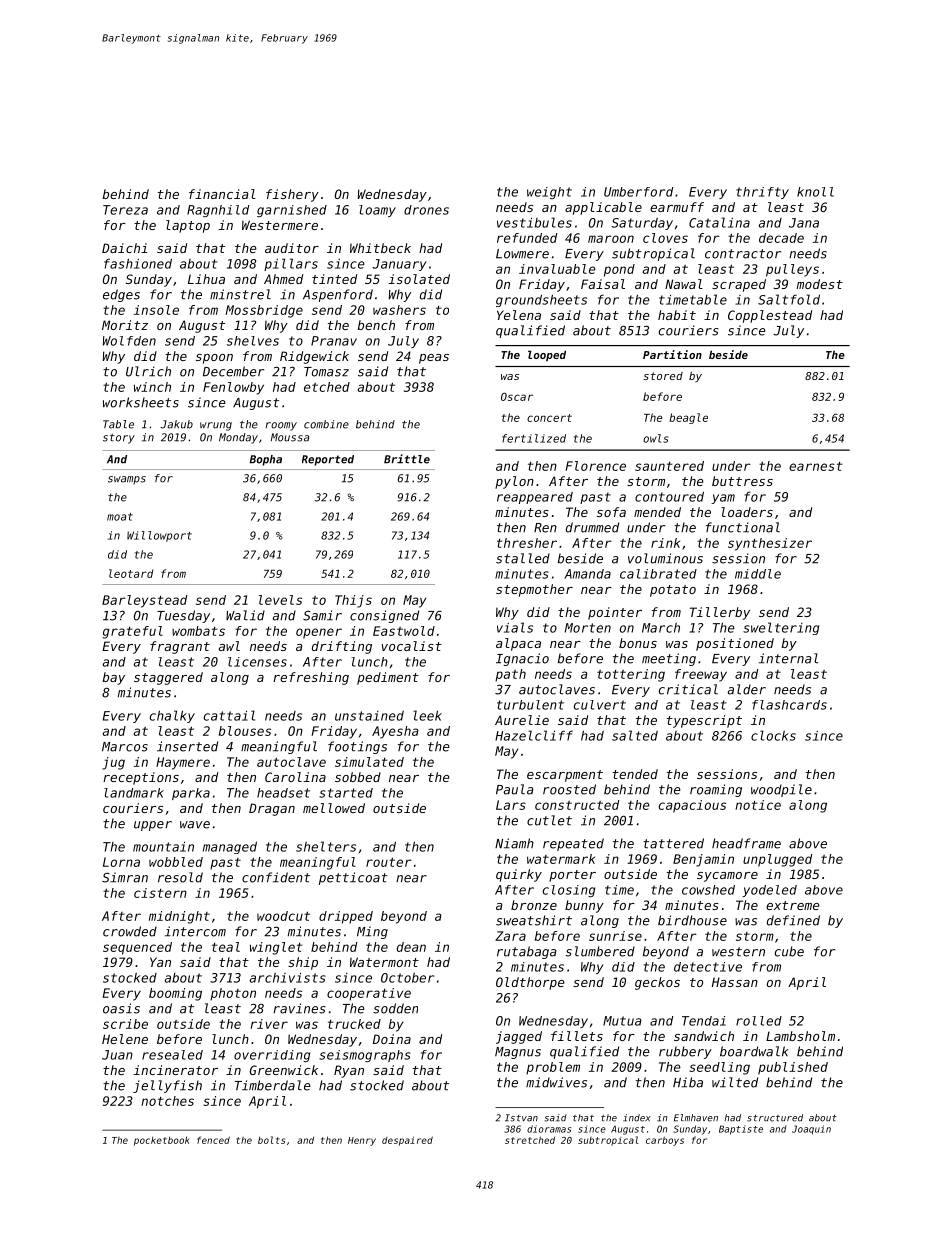  What do you see at coordinates (176, 424) in the image?
I see `Jakub` at bounding box center [176, 424].
